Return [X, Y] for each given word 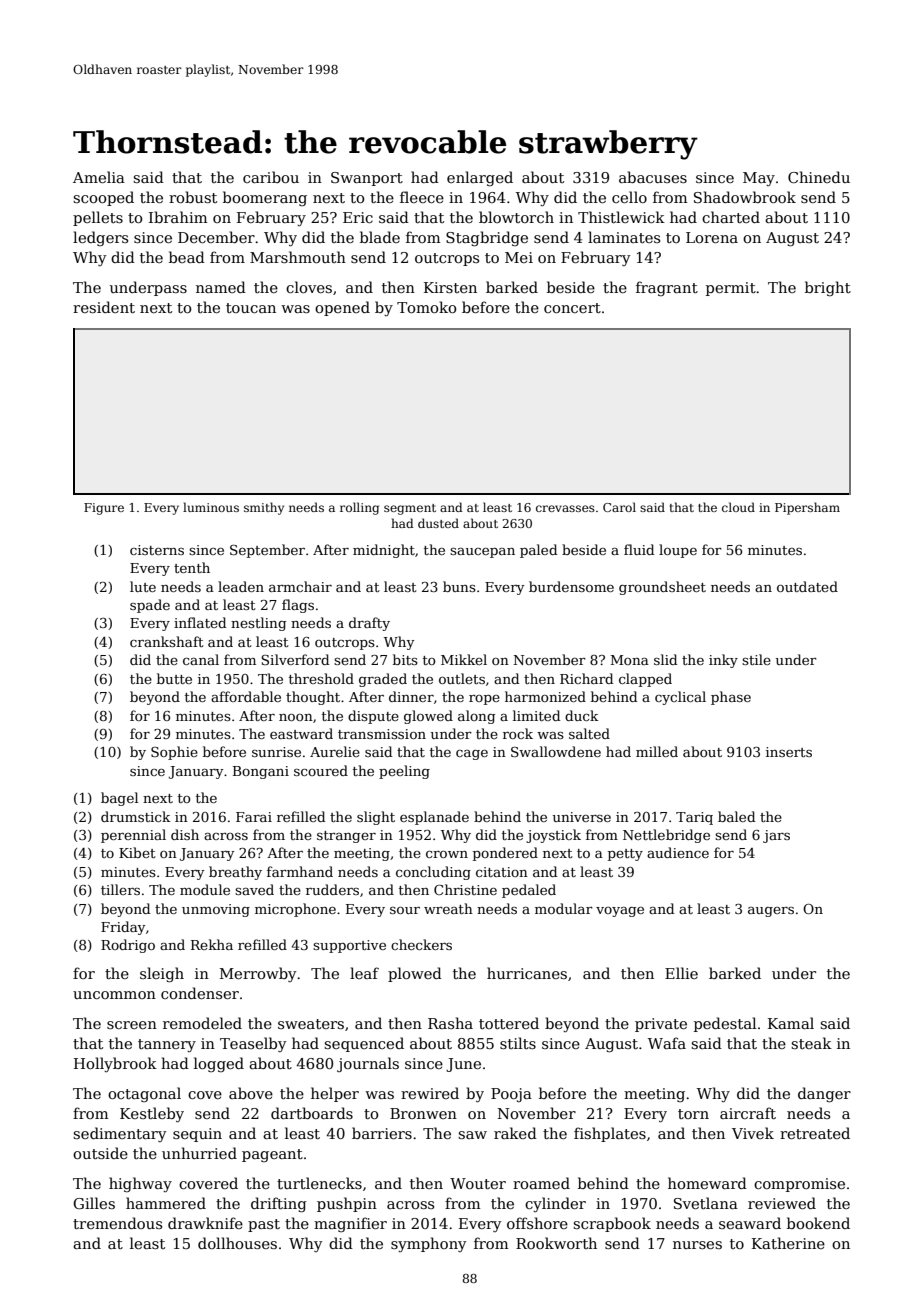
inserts [789, 752]
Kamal [791, 1023]
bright [828, 288]
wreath [448, 908]
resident [104, 307]
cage [472, 755]
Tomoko [426, 307]
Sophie [174, 753]
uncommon [114, 995]
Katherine [788, 1243]
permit [731, 289]
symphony [428, 1244]
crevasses [565, 508]
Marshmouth [298, 257]
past [264, 1225]
